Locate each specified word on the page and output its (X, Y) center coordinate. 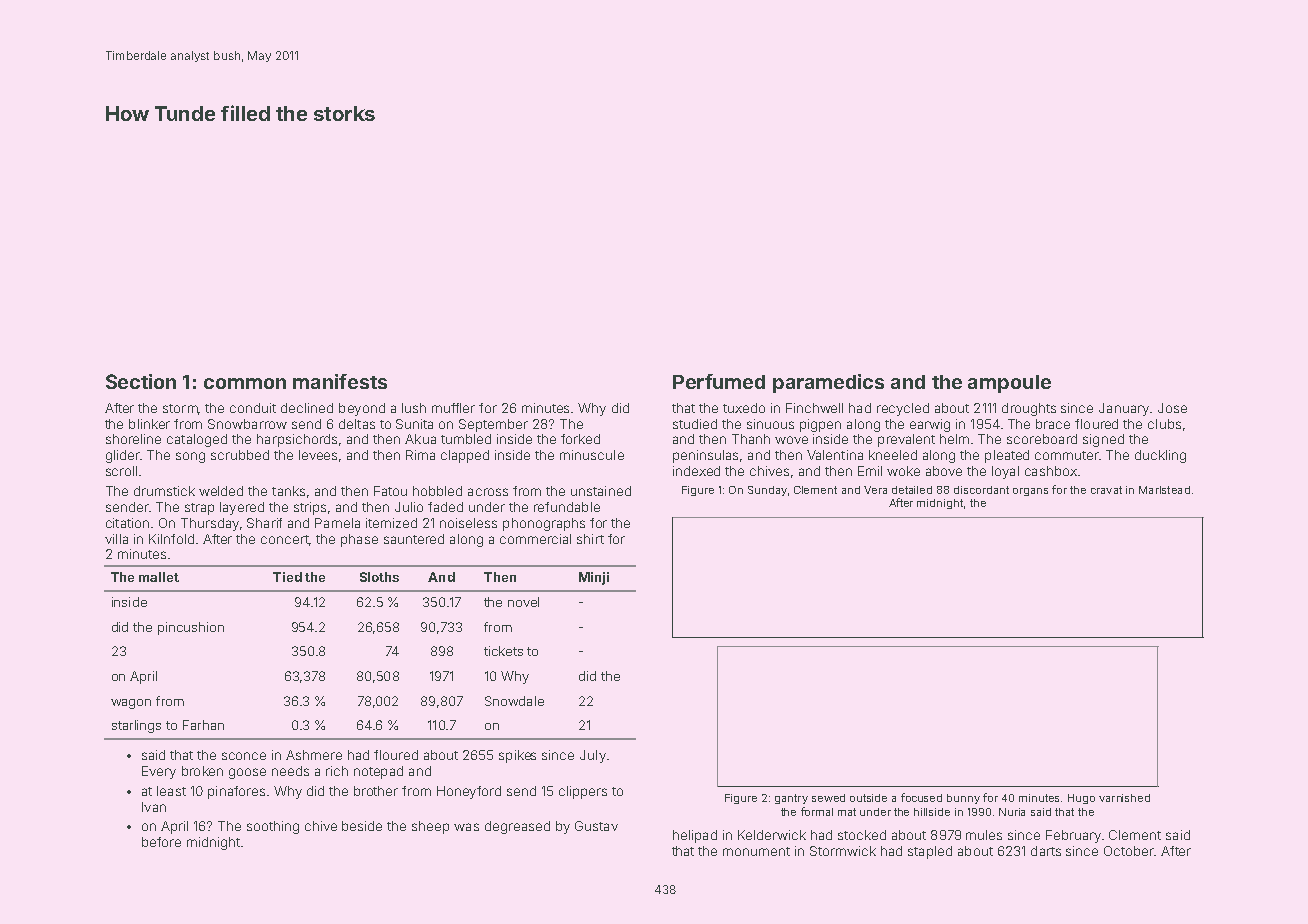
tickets (503, 651)
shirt (590, 539)
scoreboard (1042, 439)
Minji (594, 578)
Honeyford (469, 792)
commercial (535, 539)
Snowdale (514, 701)
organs (1030, 492)
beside (362, 826)
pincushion (191, 628)
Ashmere (314, 755)
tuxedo (744, 408)
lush (414, 408)
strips (310, 508)
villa (116, 539)
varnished (1124, 798)
